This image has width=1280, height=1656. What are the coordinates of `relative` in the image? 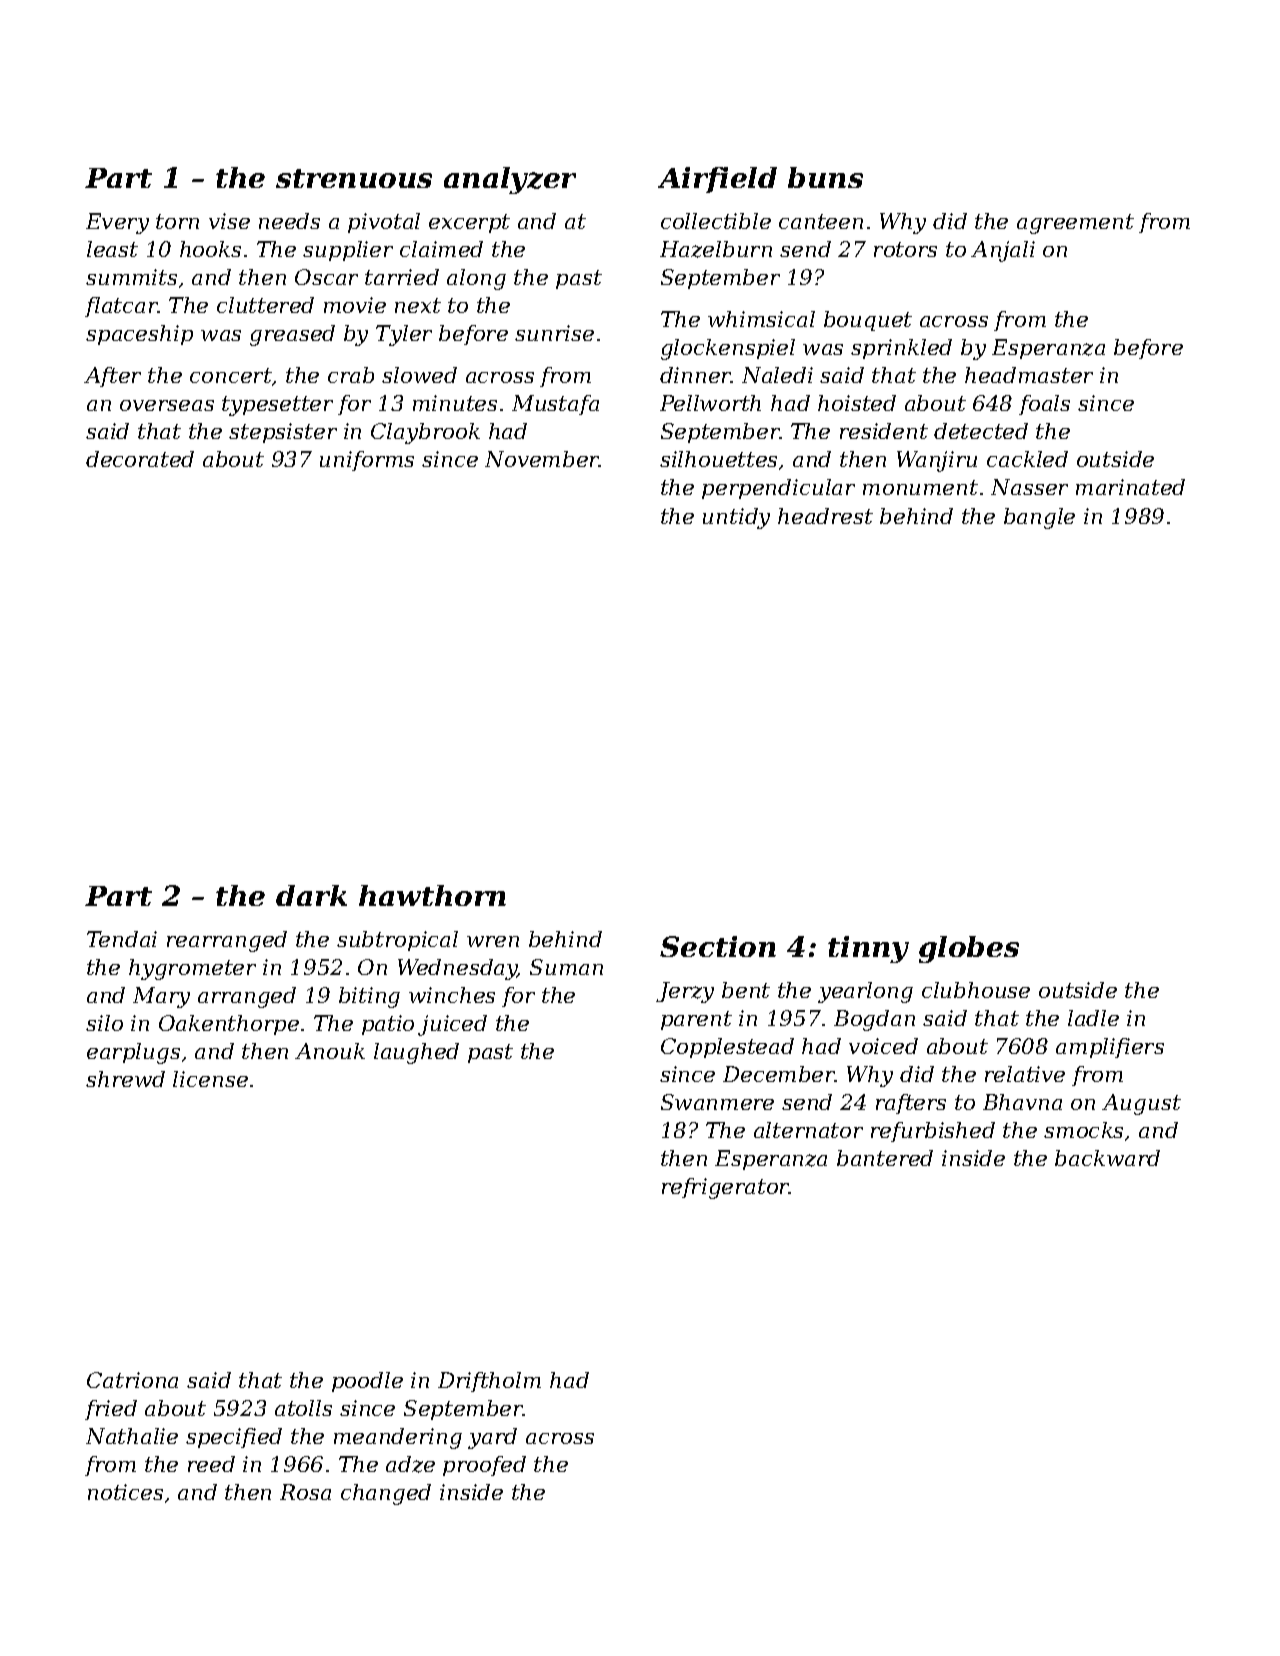 It's located at (1025, 1074).
